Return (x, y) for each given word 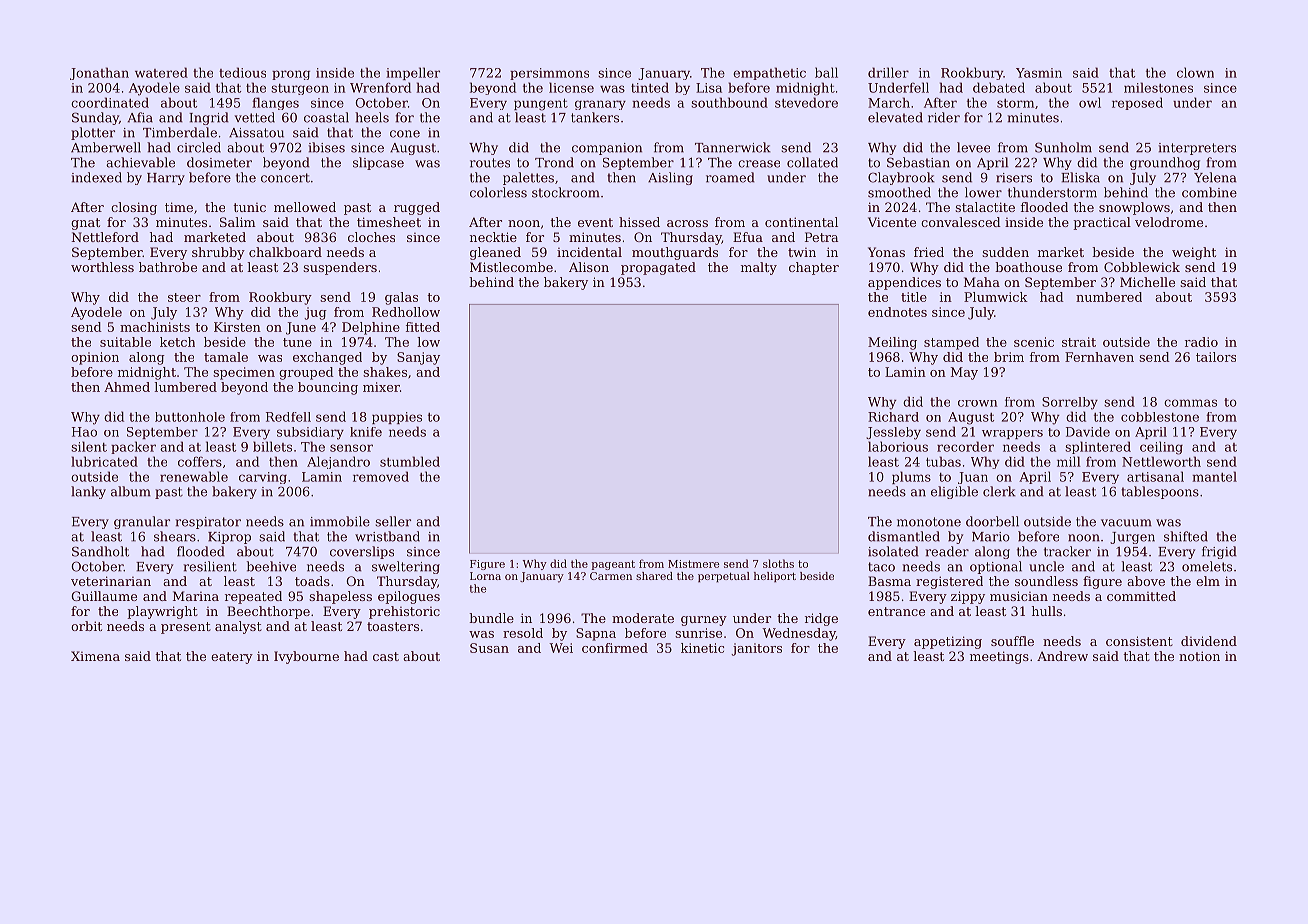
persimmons (549, 74)
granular (142, 522)
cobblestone (1160, 417)
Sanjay (418, 358)
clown (1195, 72)
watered (161, 72)
